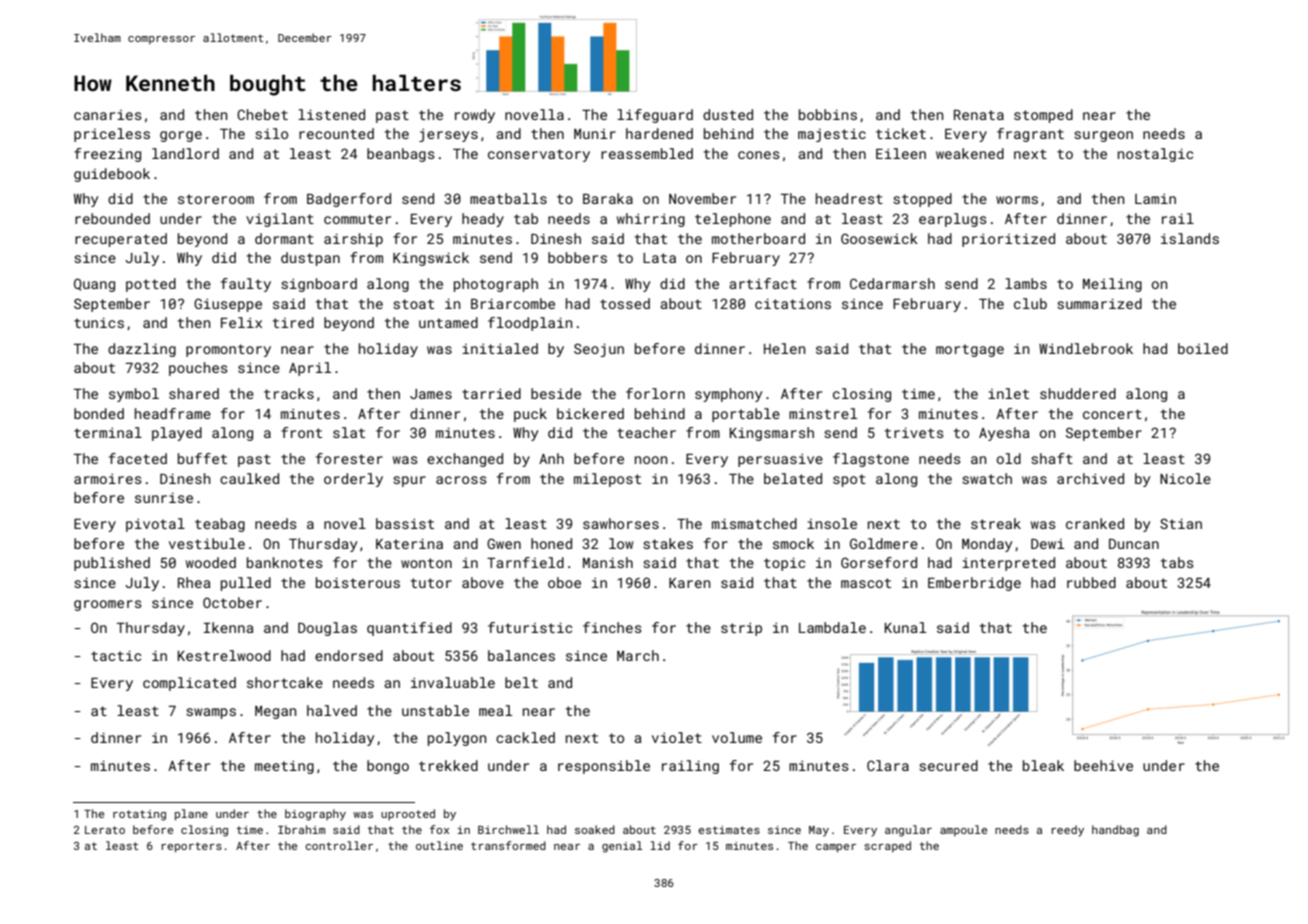 This image has height=924, width=1308. I want to click on complicated, so click(189, 684).
